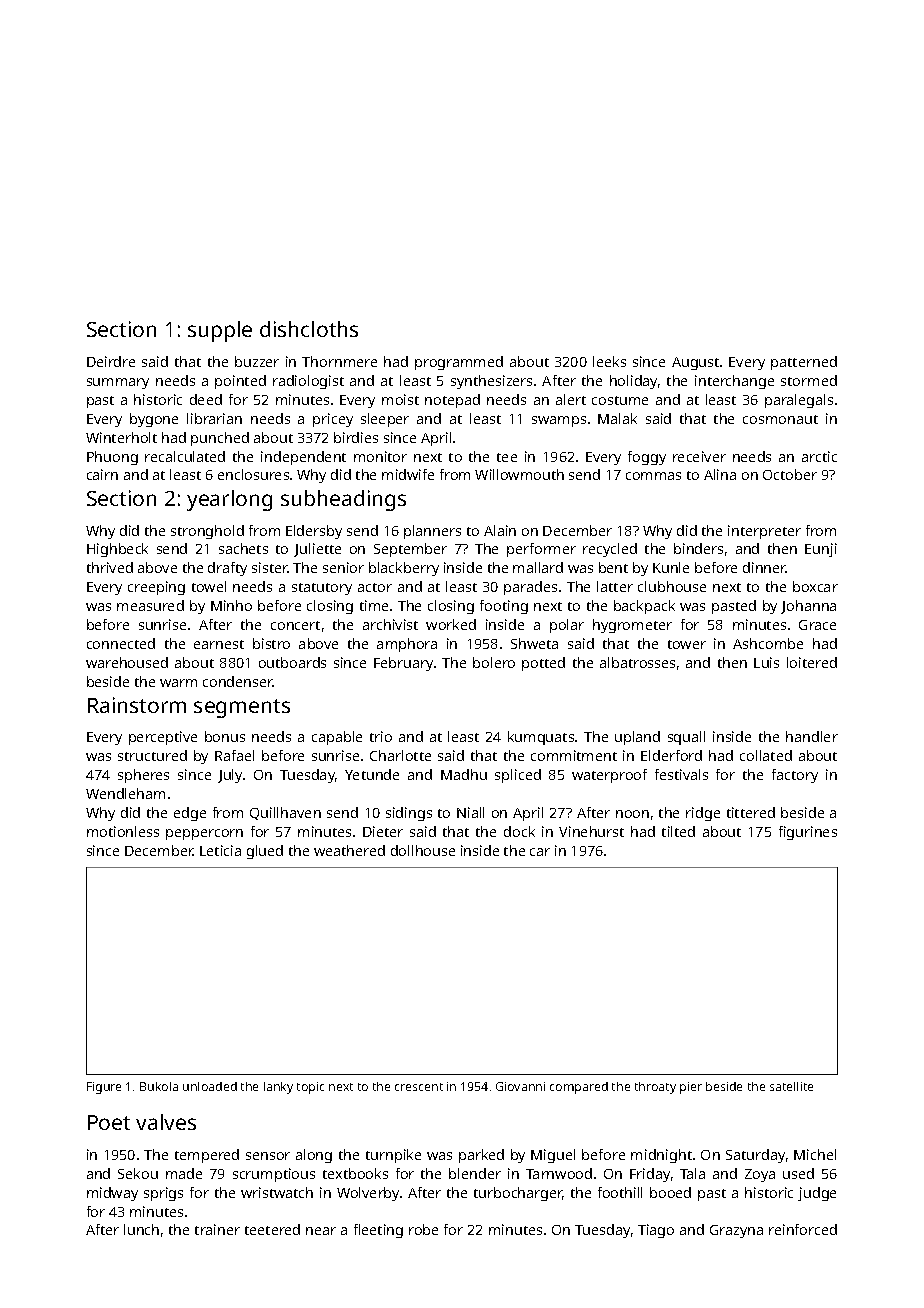  What do you see at coordinates (204, 834) in the document?
I see `peppercorn` at bounding box center [204, 834].
